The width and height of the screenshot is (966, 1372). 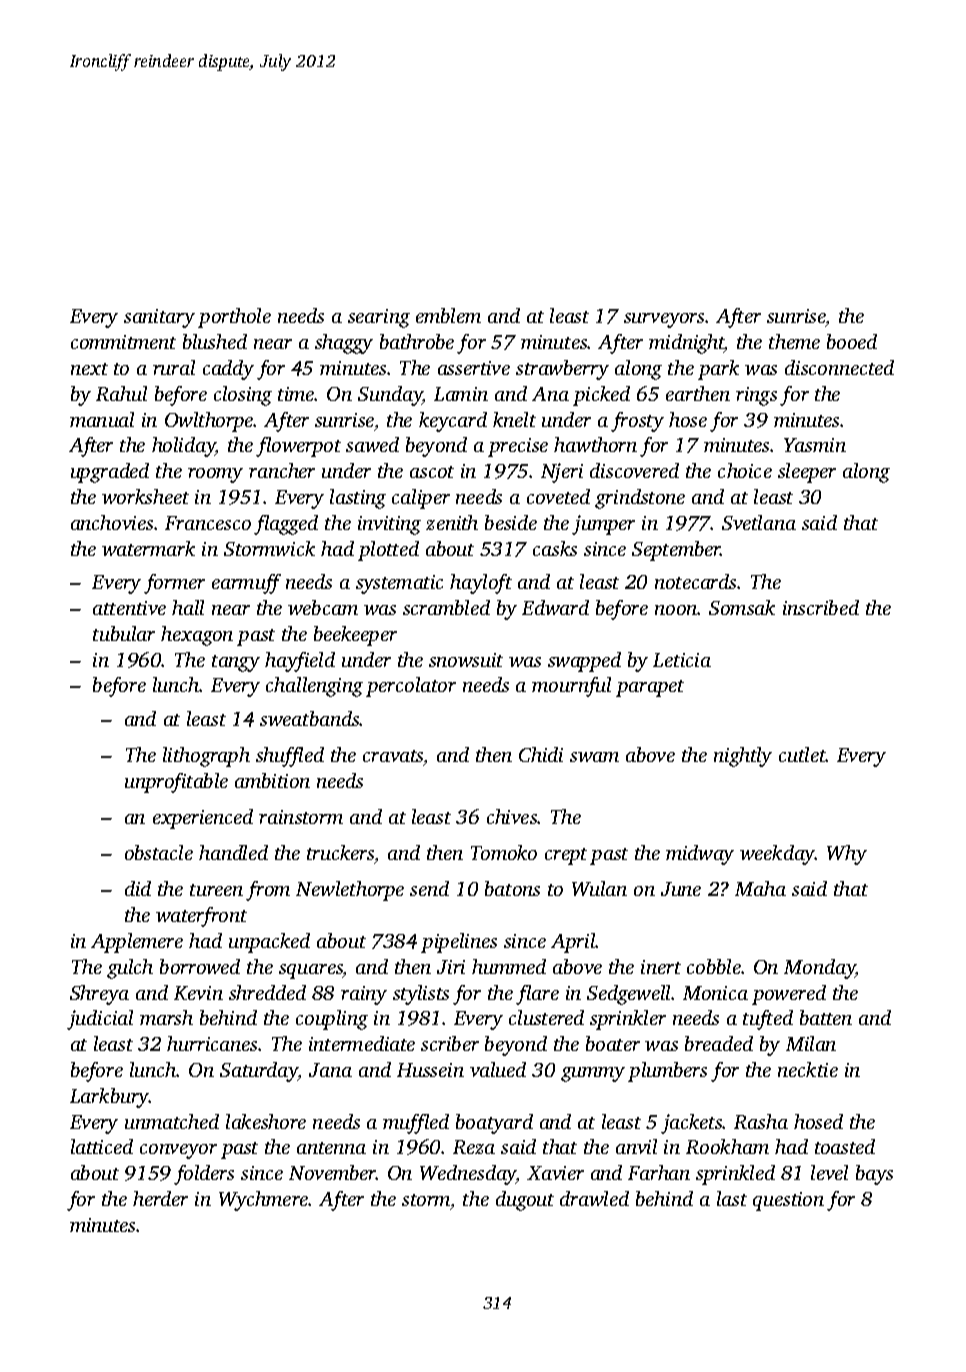 What do you see at coordinates (340, 852) in the screenshot?
I see `truckers` at bounding box center [340, 852].
